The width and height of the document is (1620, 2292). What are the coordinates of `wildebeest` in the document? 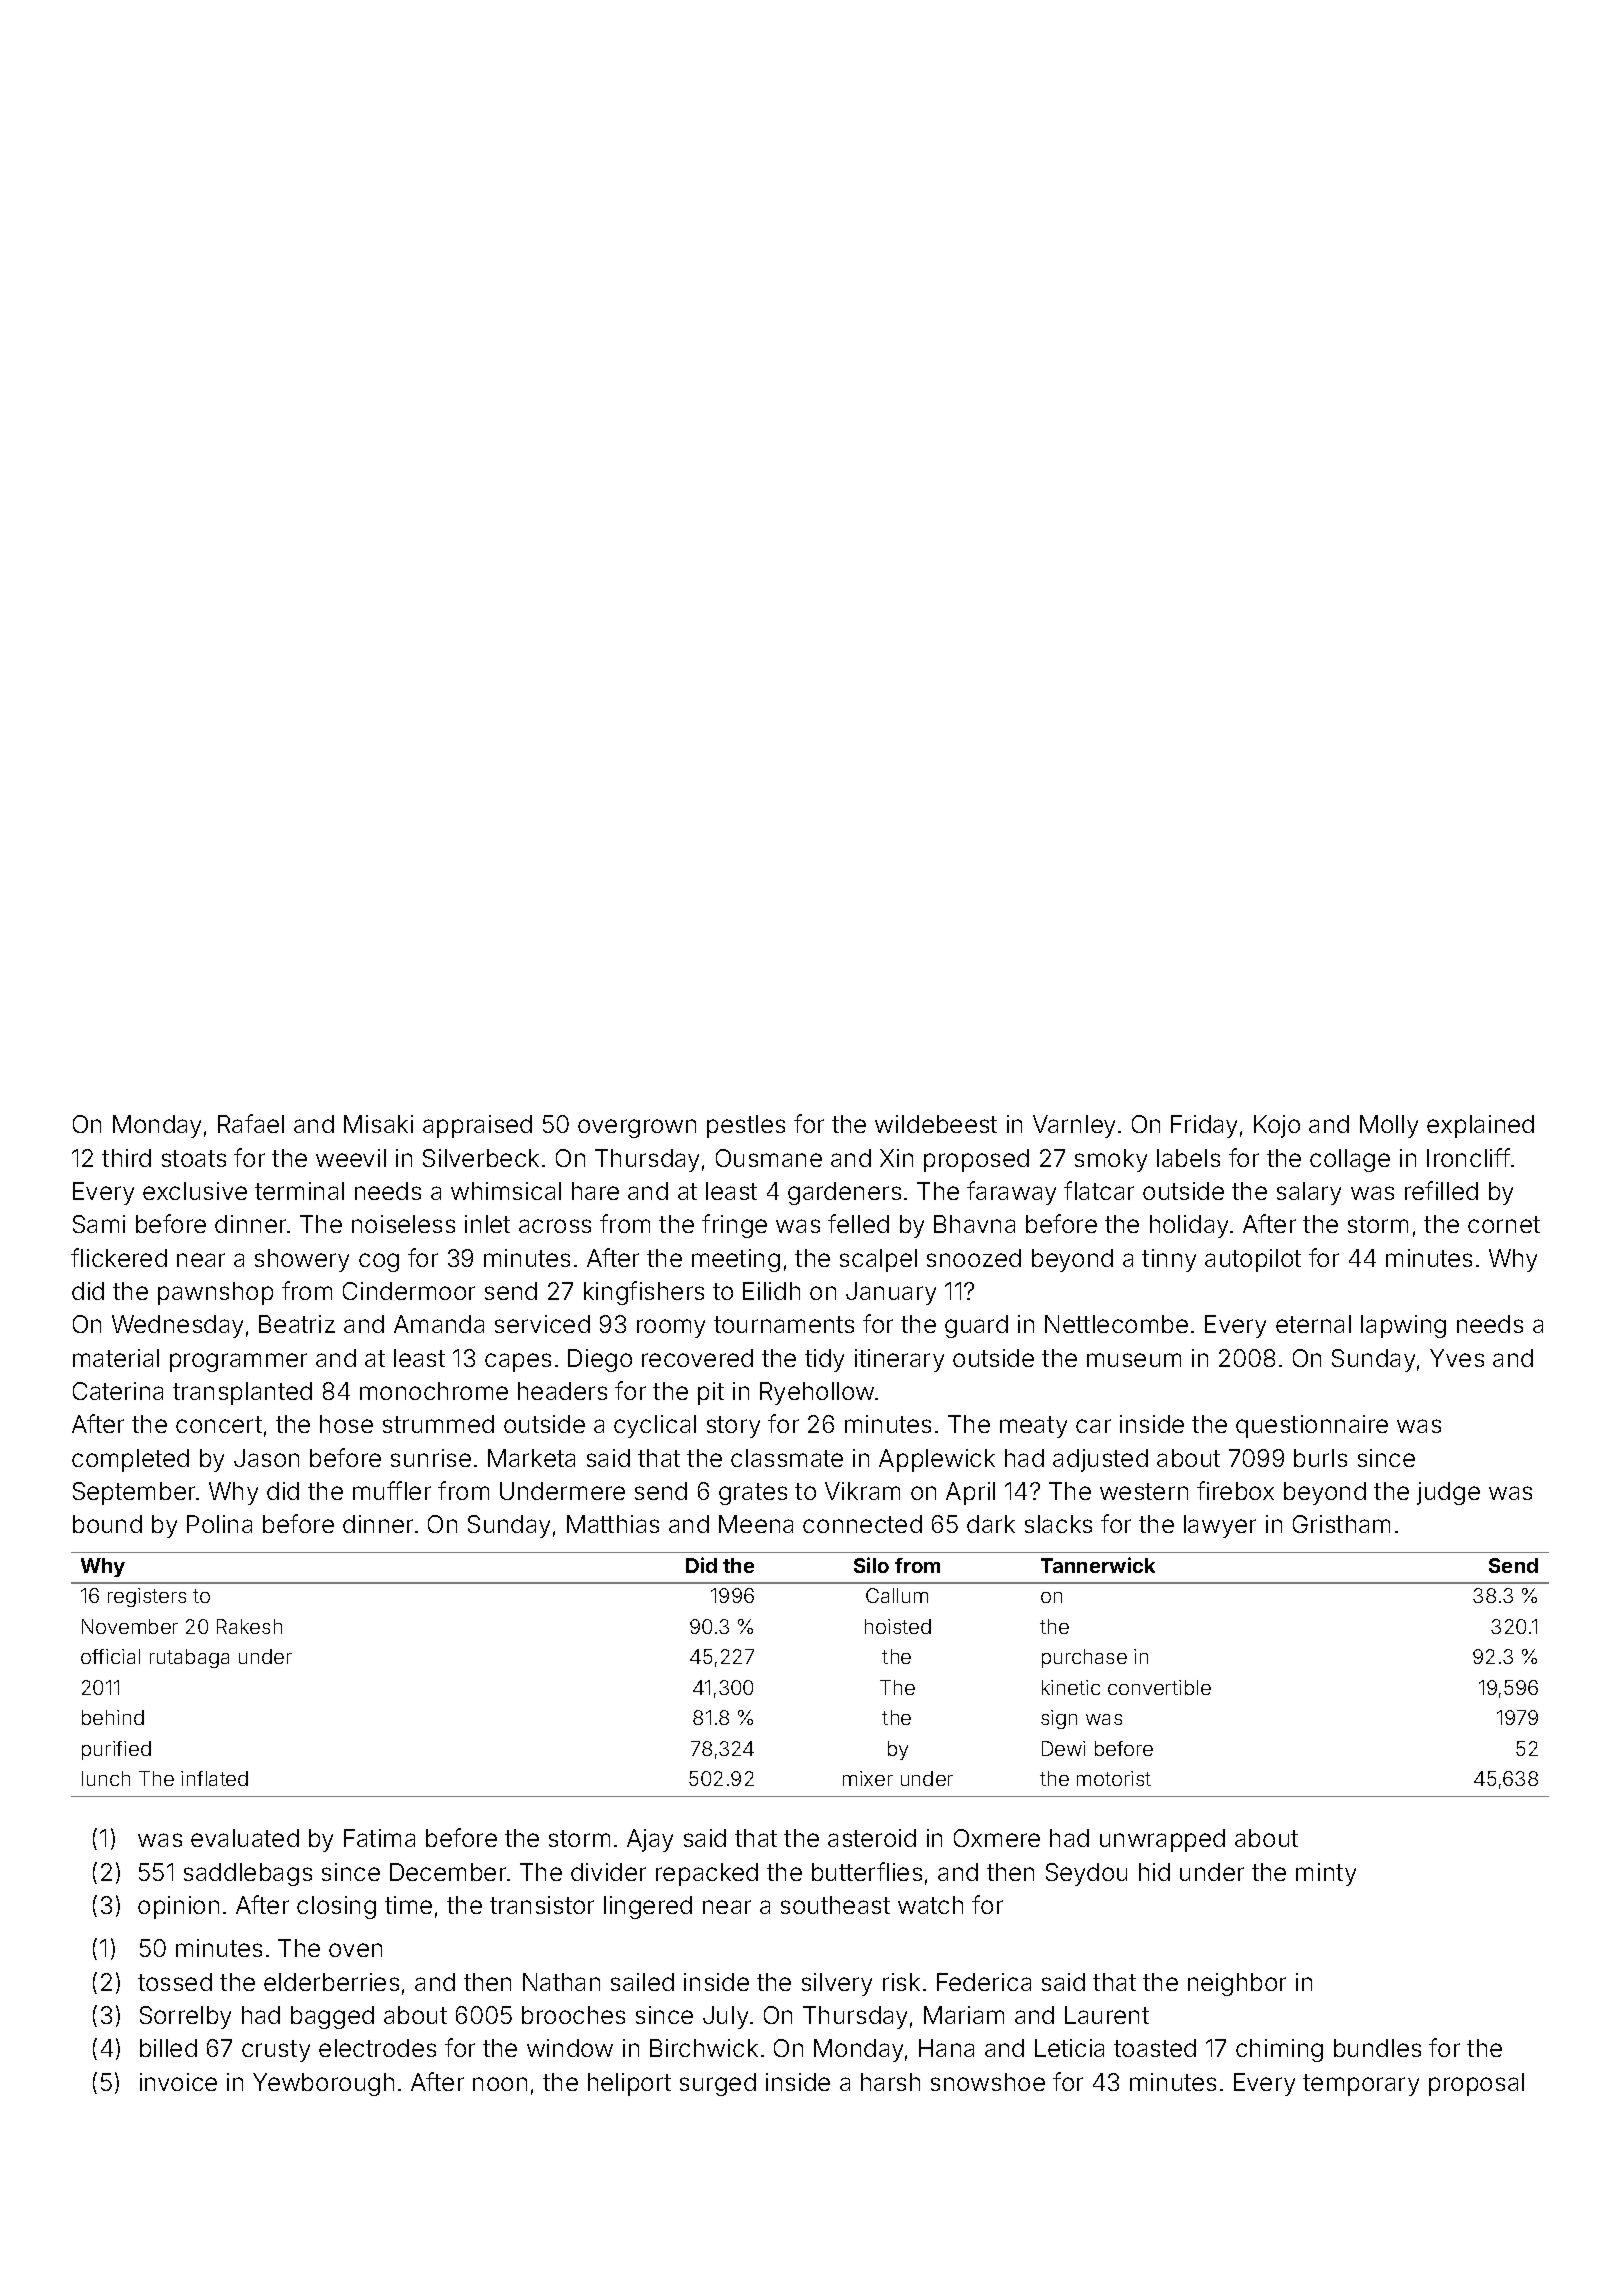 It's located at (936, 1124).
